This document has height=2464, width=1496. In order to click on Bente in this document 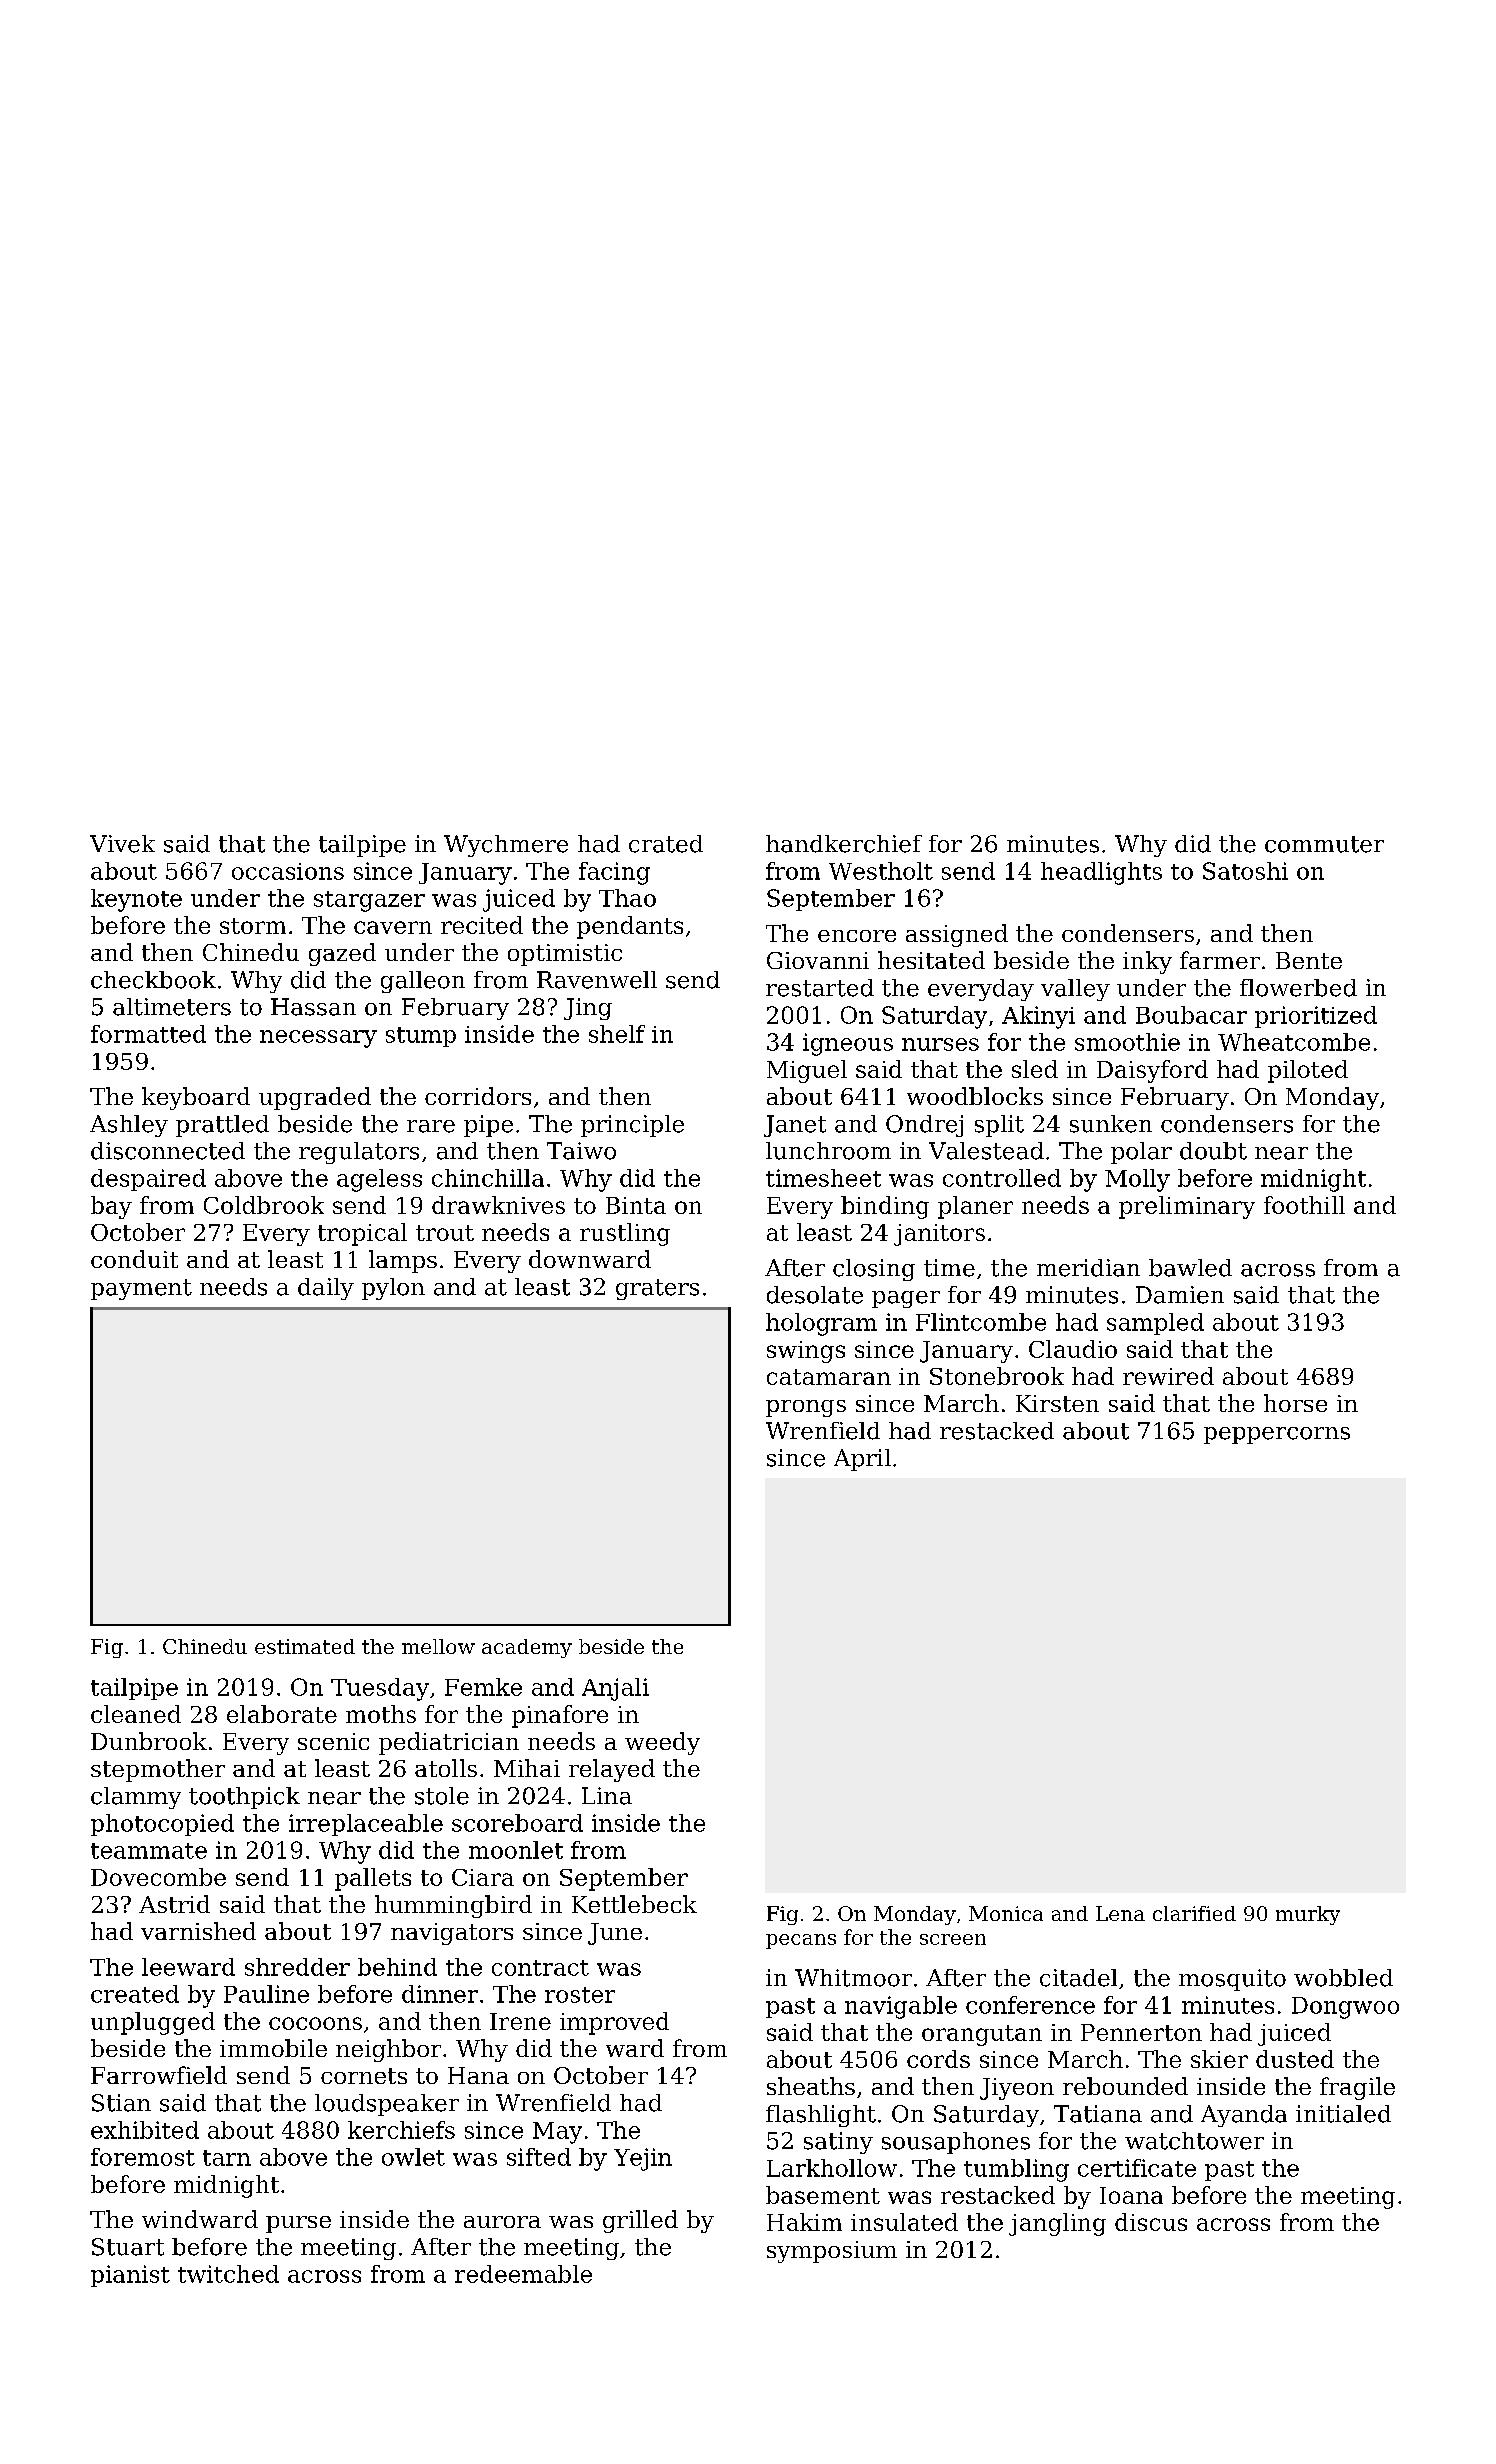, I will do `click(1309, 960)`.
